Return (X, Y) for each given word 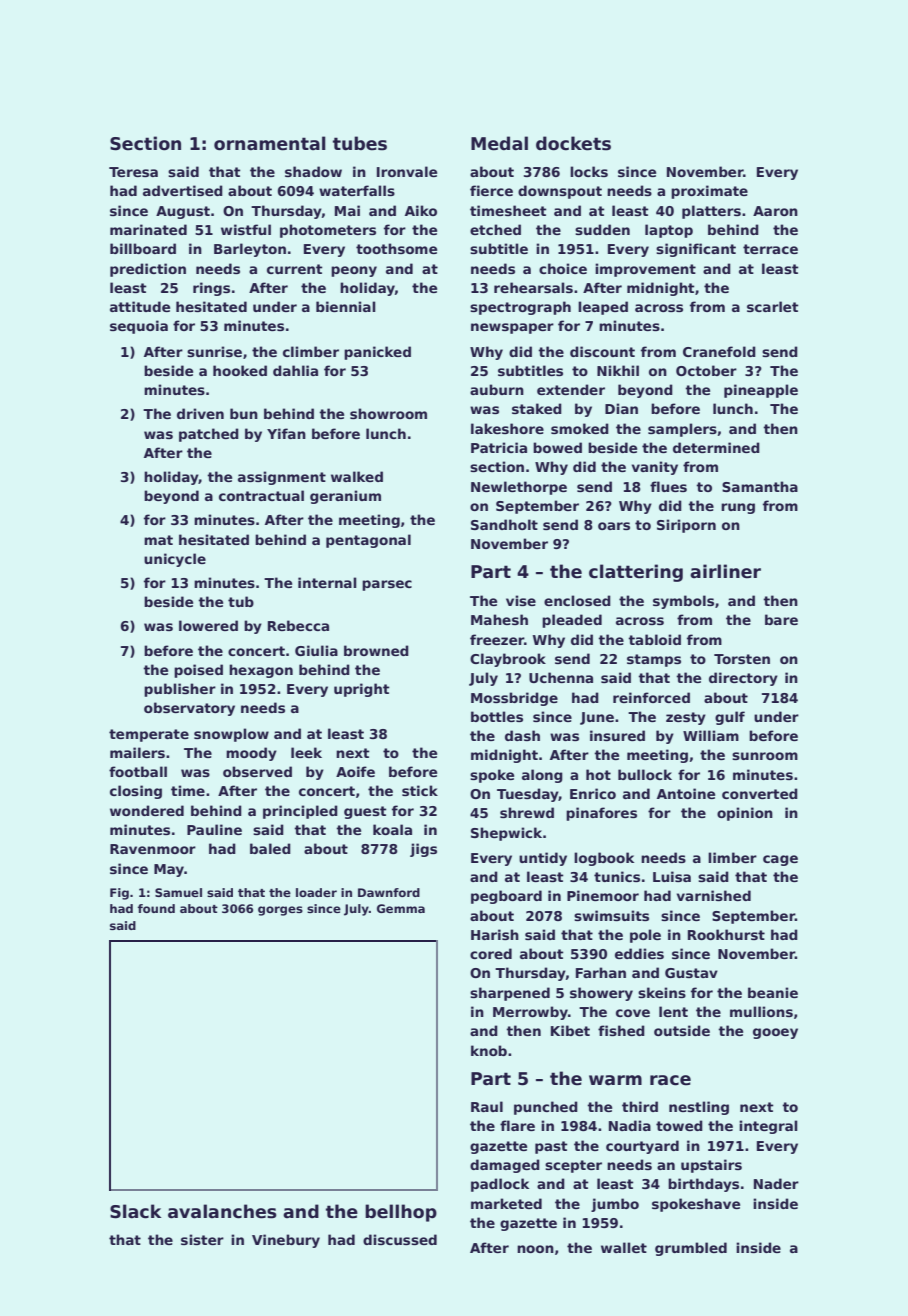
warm (615, 1080)
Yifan (286, 433)
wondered (147, 810)
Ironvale (407, 171)
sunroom (765, 756)
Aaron (775, 211)
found (156, 908)
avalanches (222, 1211)
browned (376, 650)
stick (420, 790)
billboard (143, 248)
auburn (497, 389)
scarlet (772, 306)
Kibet (570, 1030)
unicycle (175, 560)
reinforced (651, 697)
